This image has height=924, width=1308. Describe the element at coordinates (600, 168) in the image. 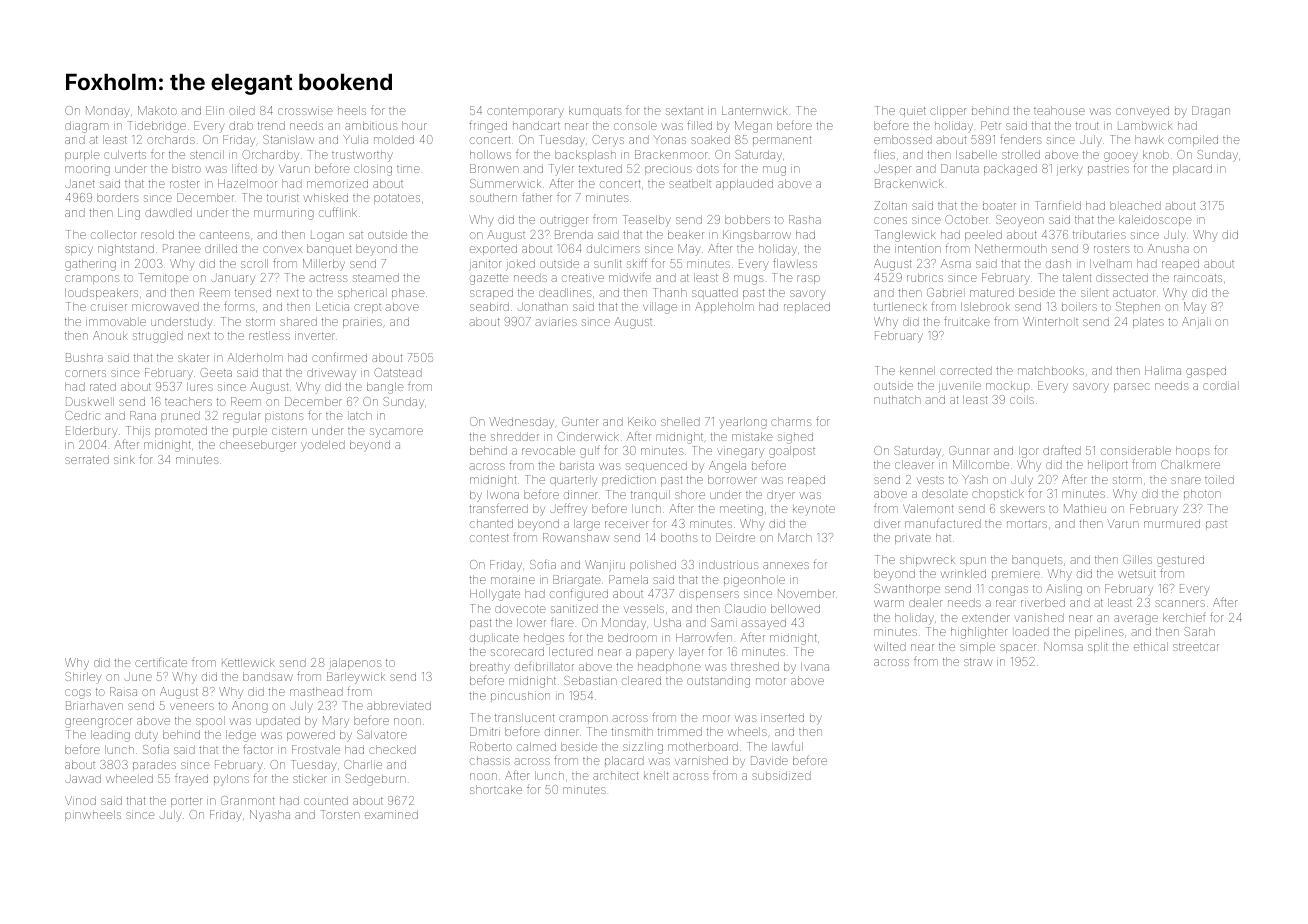

I see `textured` at that location.
